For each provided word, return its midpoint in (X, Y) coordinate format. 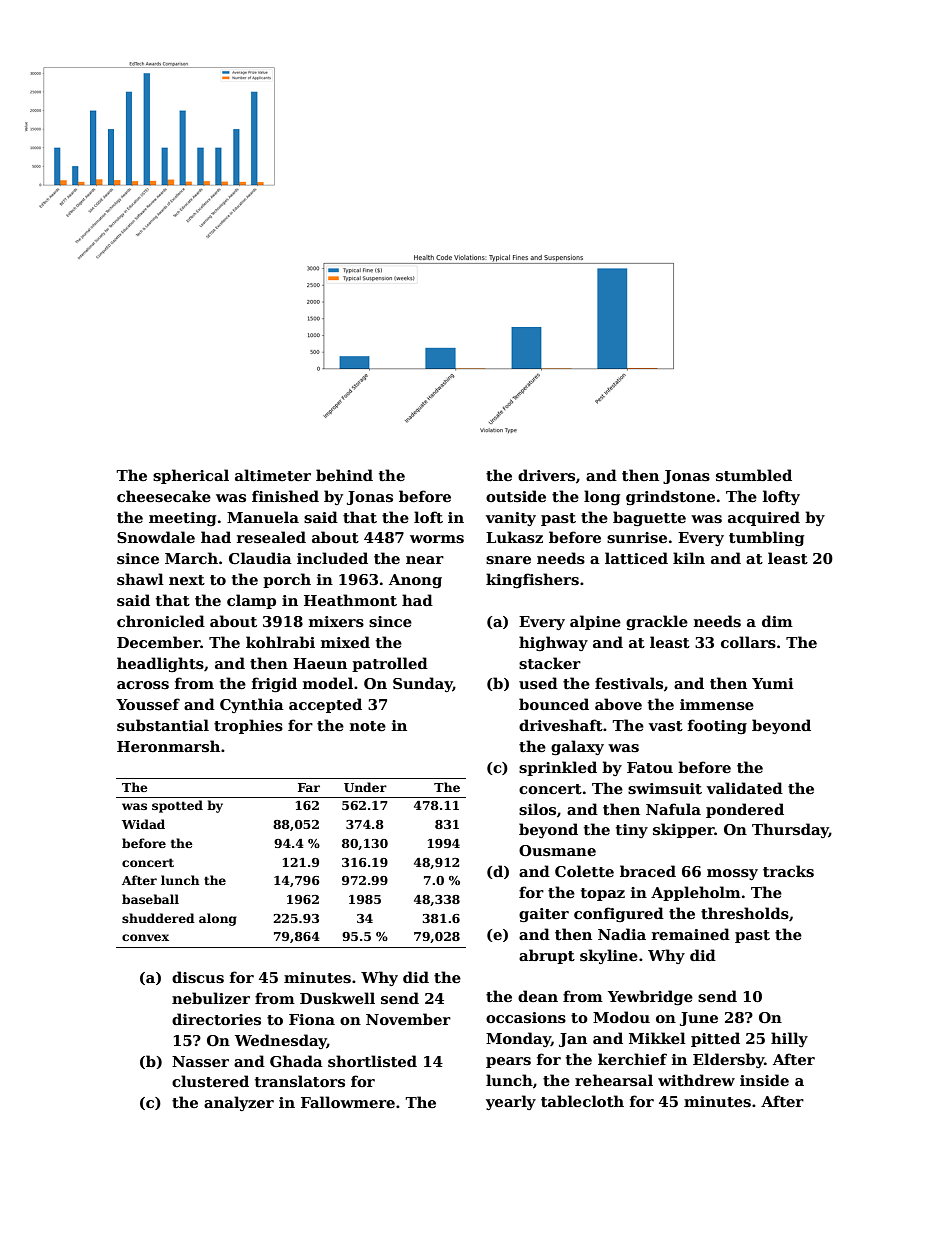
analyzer (239, 1103)
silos (537, 809)
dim (777, 621)
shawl (140, 579)
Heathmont (350, 600)
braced (648, 871)
